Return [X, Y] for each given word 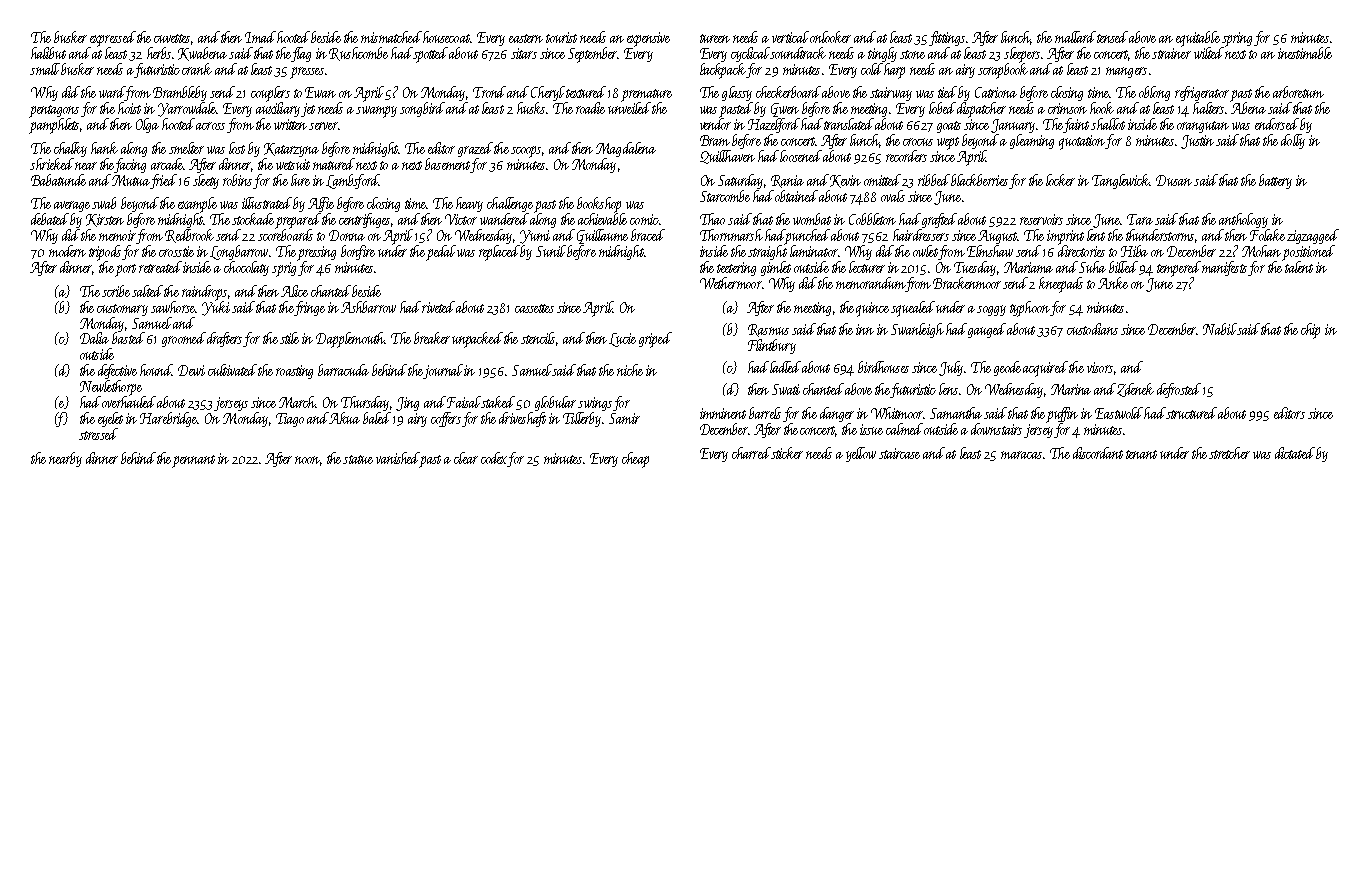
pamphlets [54, 126]
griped [655, 340]
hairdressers [921, 235]
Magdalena [626, 149]
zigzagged [1313, 236]
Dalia [94, 338]
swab [104, 203]
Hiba [1134, 251]
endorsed [1277, 124]
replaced [500, 253]
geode [1007, 368]
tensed [1113, 37]
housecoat [446, 37]
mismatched [391, 37]
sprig [284, 269]
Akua [344, 418]
